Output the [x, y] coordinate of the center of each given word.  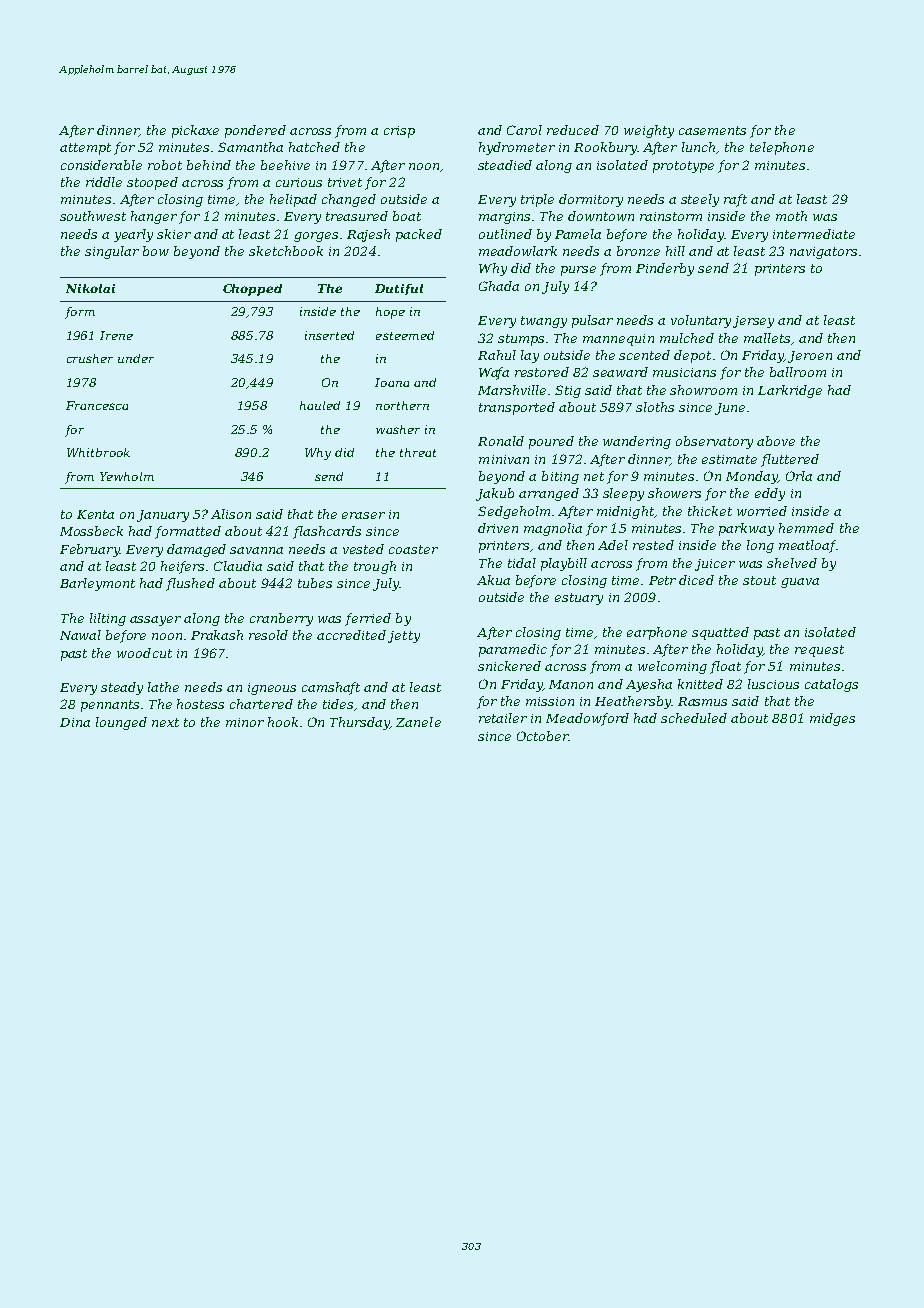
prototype [683, 167]
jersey [753, 322]
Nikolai [90, 288]
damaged [196, 550]
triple [537, 200]
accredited [351, 635]
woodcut [144, 653]
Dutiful [399, 289]
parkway [746, 529]
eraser [363, 515]
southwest [93, 216]
